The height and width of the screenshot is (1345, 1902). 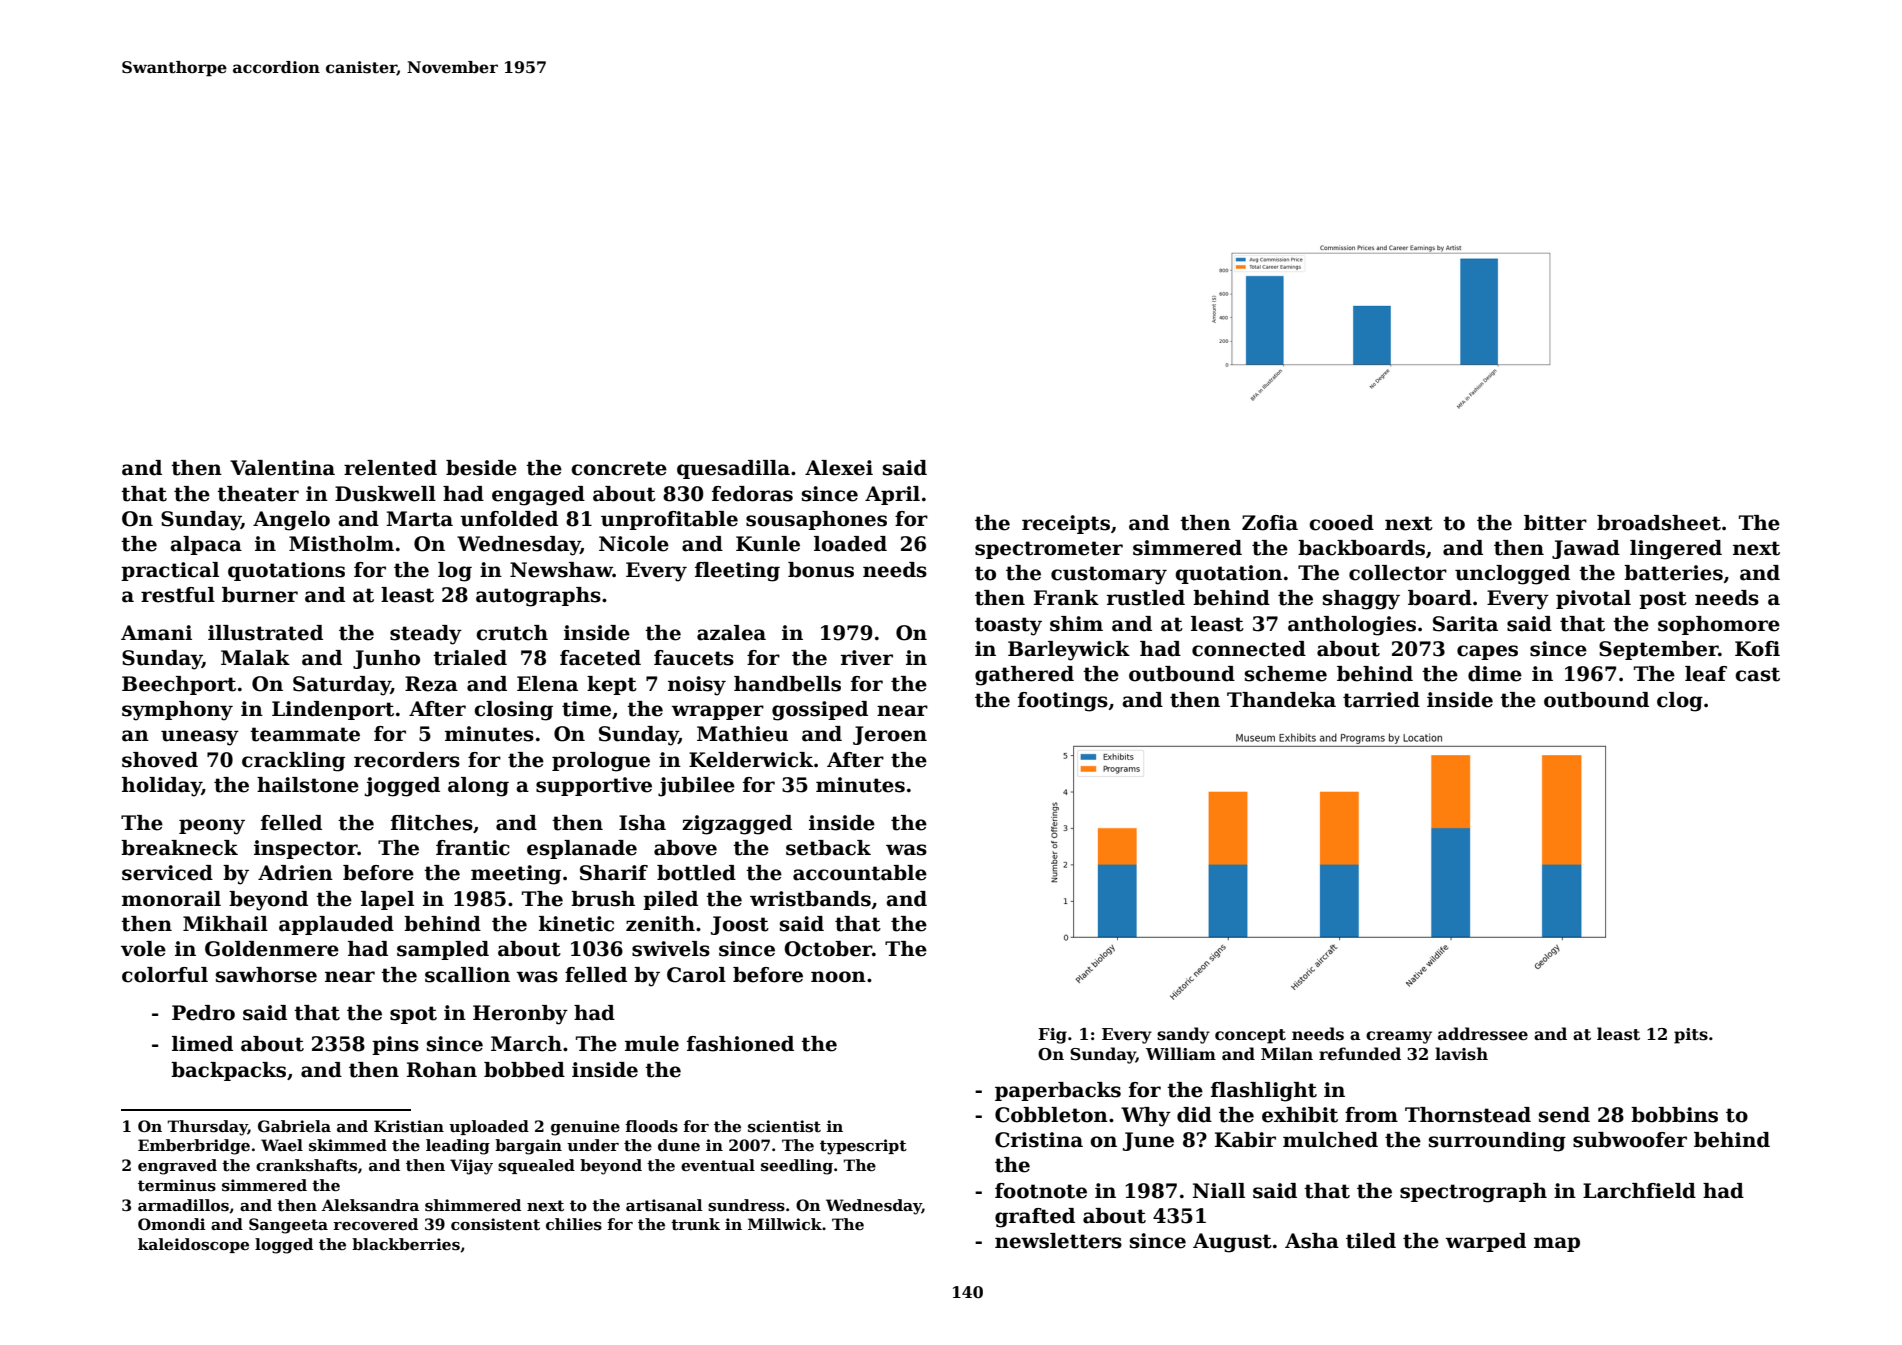 What do you see at coordinates (576, 924) in the screenshot?
I see `kinetic` at bounding box center [576, 924].
